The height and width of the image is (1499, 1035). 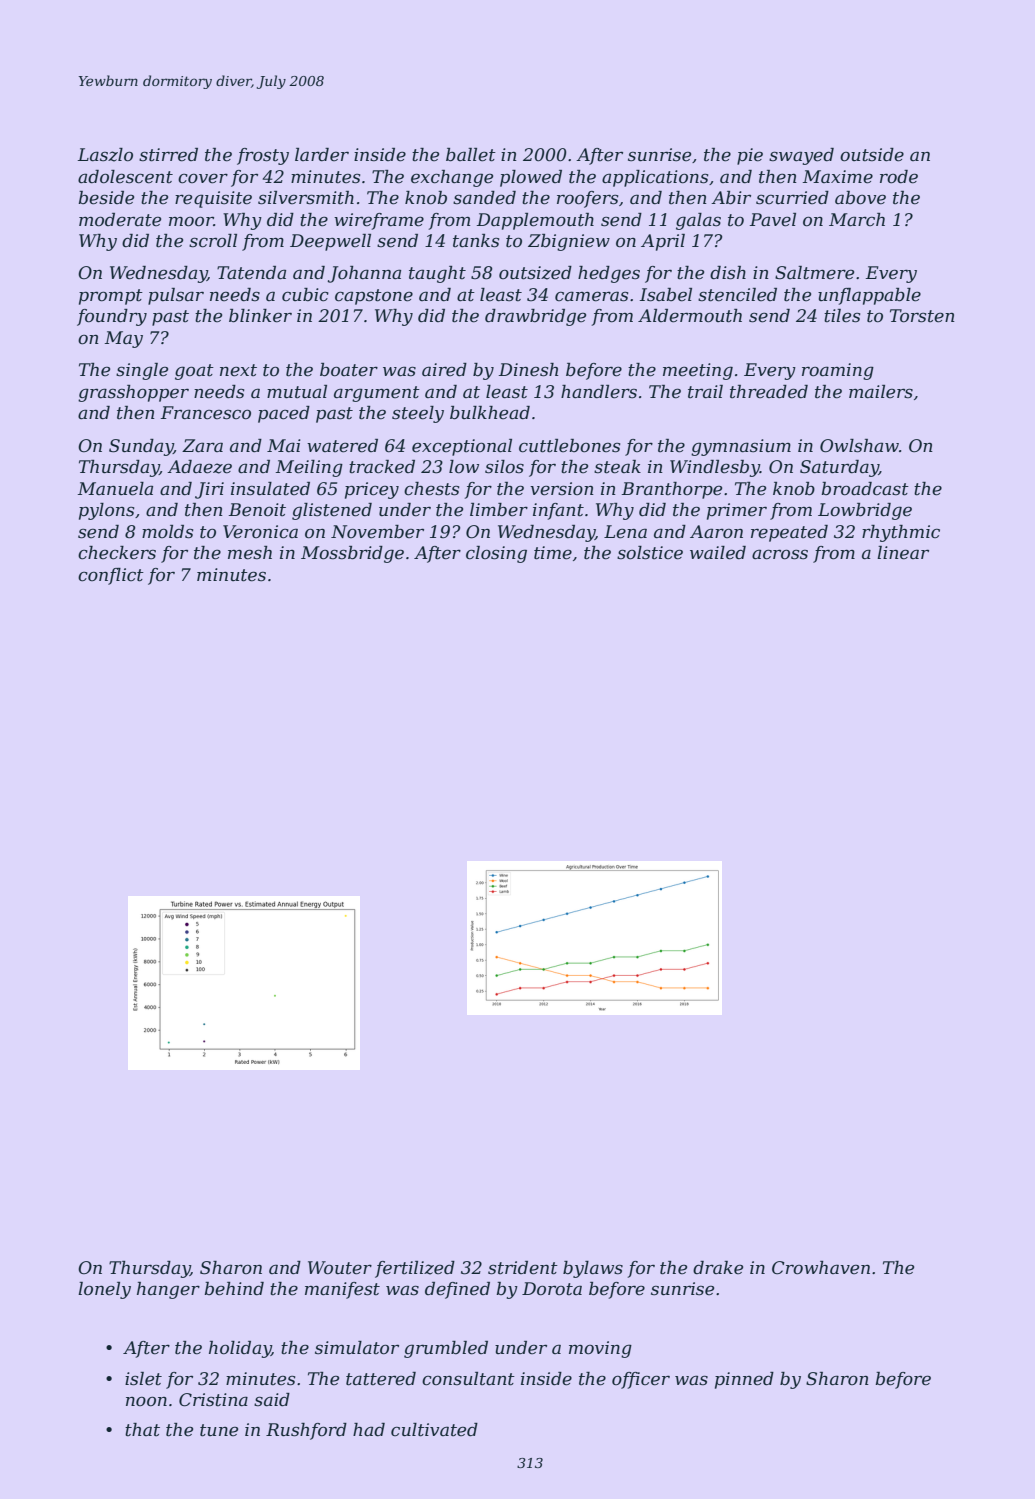 What do you see at coordinates (219, 1430) in the image?
I see `tune` at bounding box center [219, 1430].
